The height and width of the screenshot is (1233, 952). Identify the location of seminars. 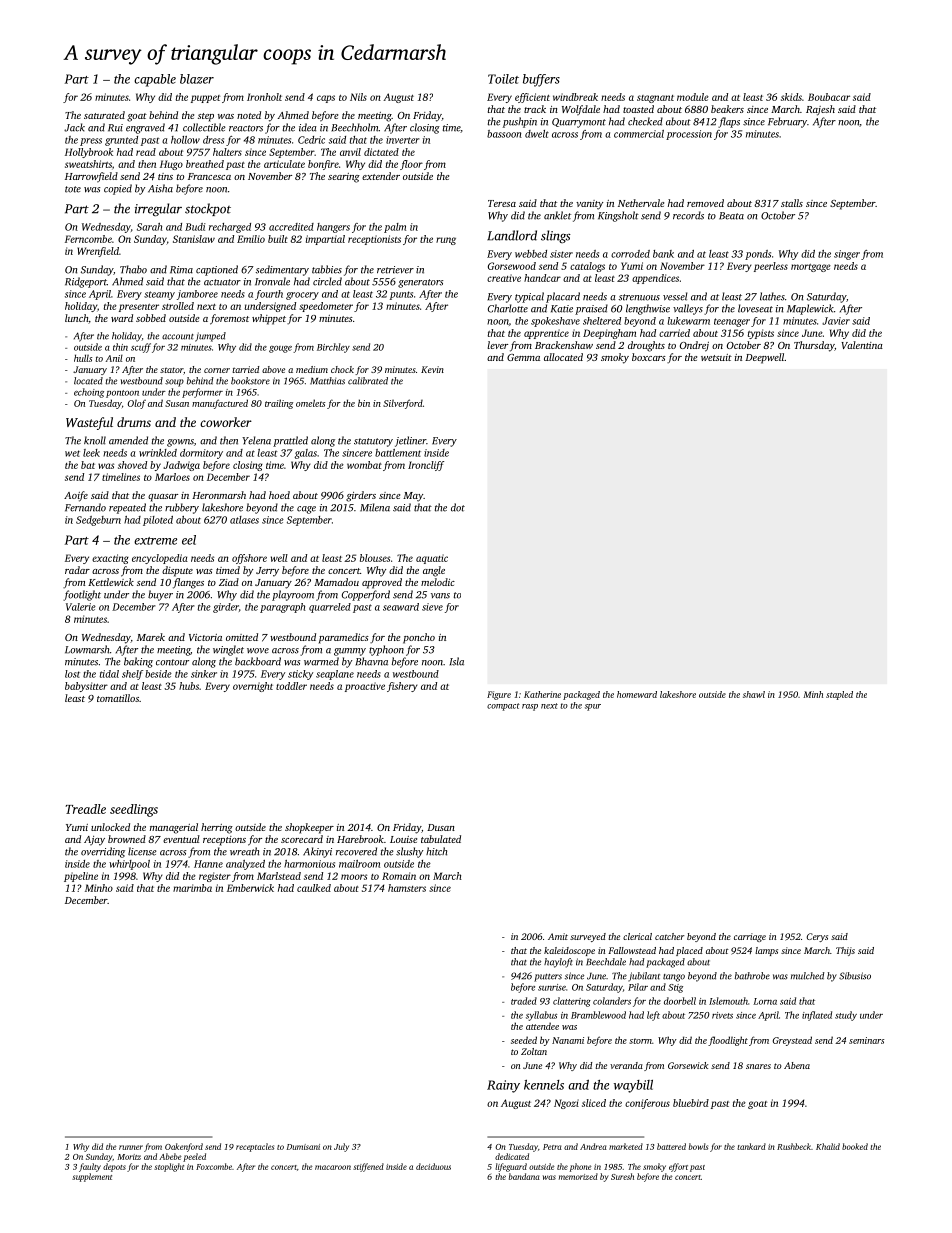
(866, 1040).
